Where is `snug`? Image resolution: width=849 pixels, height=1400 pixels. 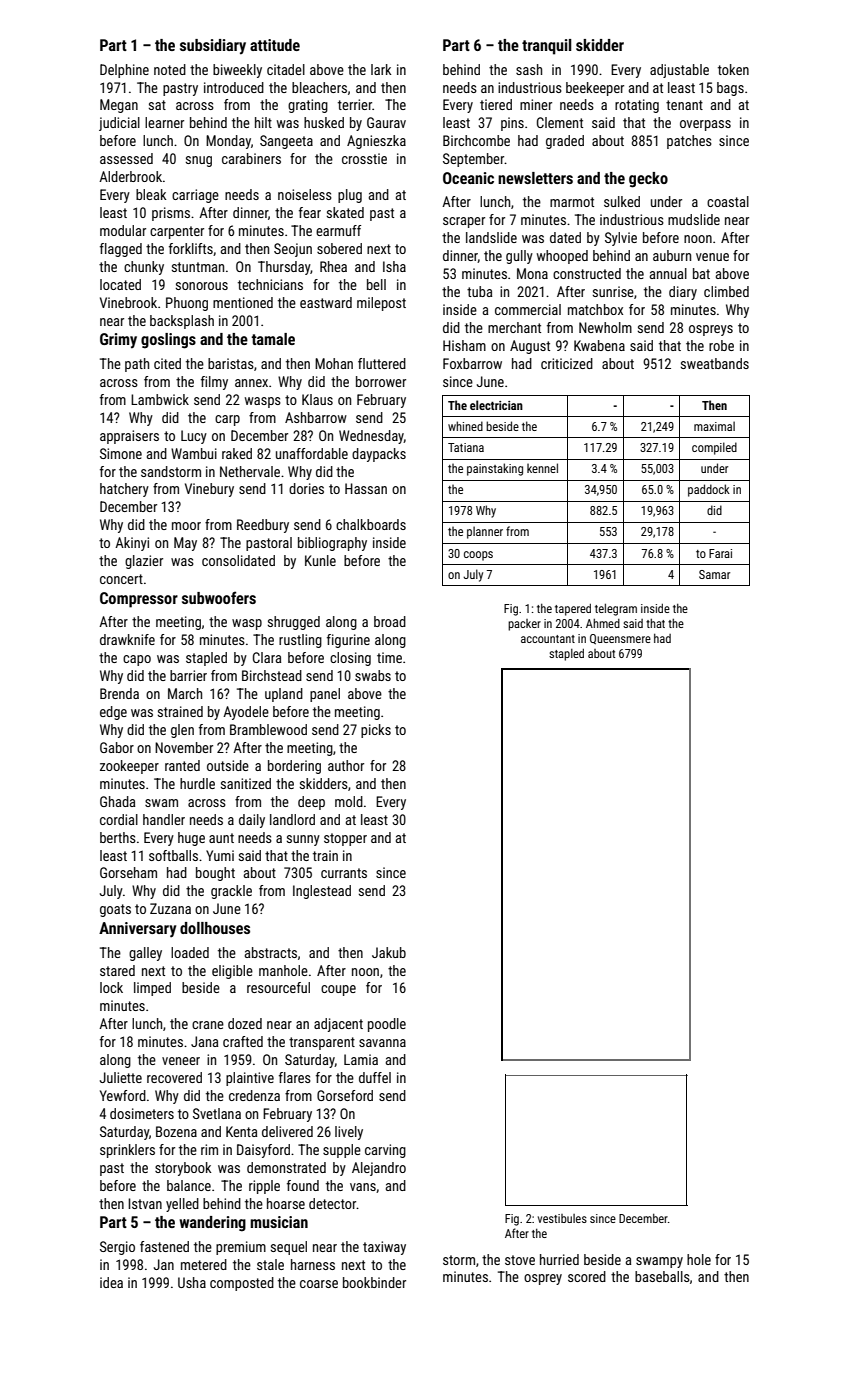
snug is located at coordinates (199, 161).
